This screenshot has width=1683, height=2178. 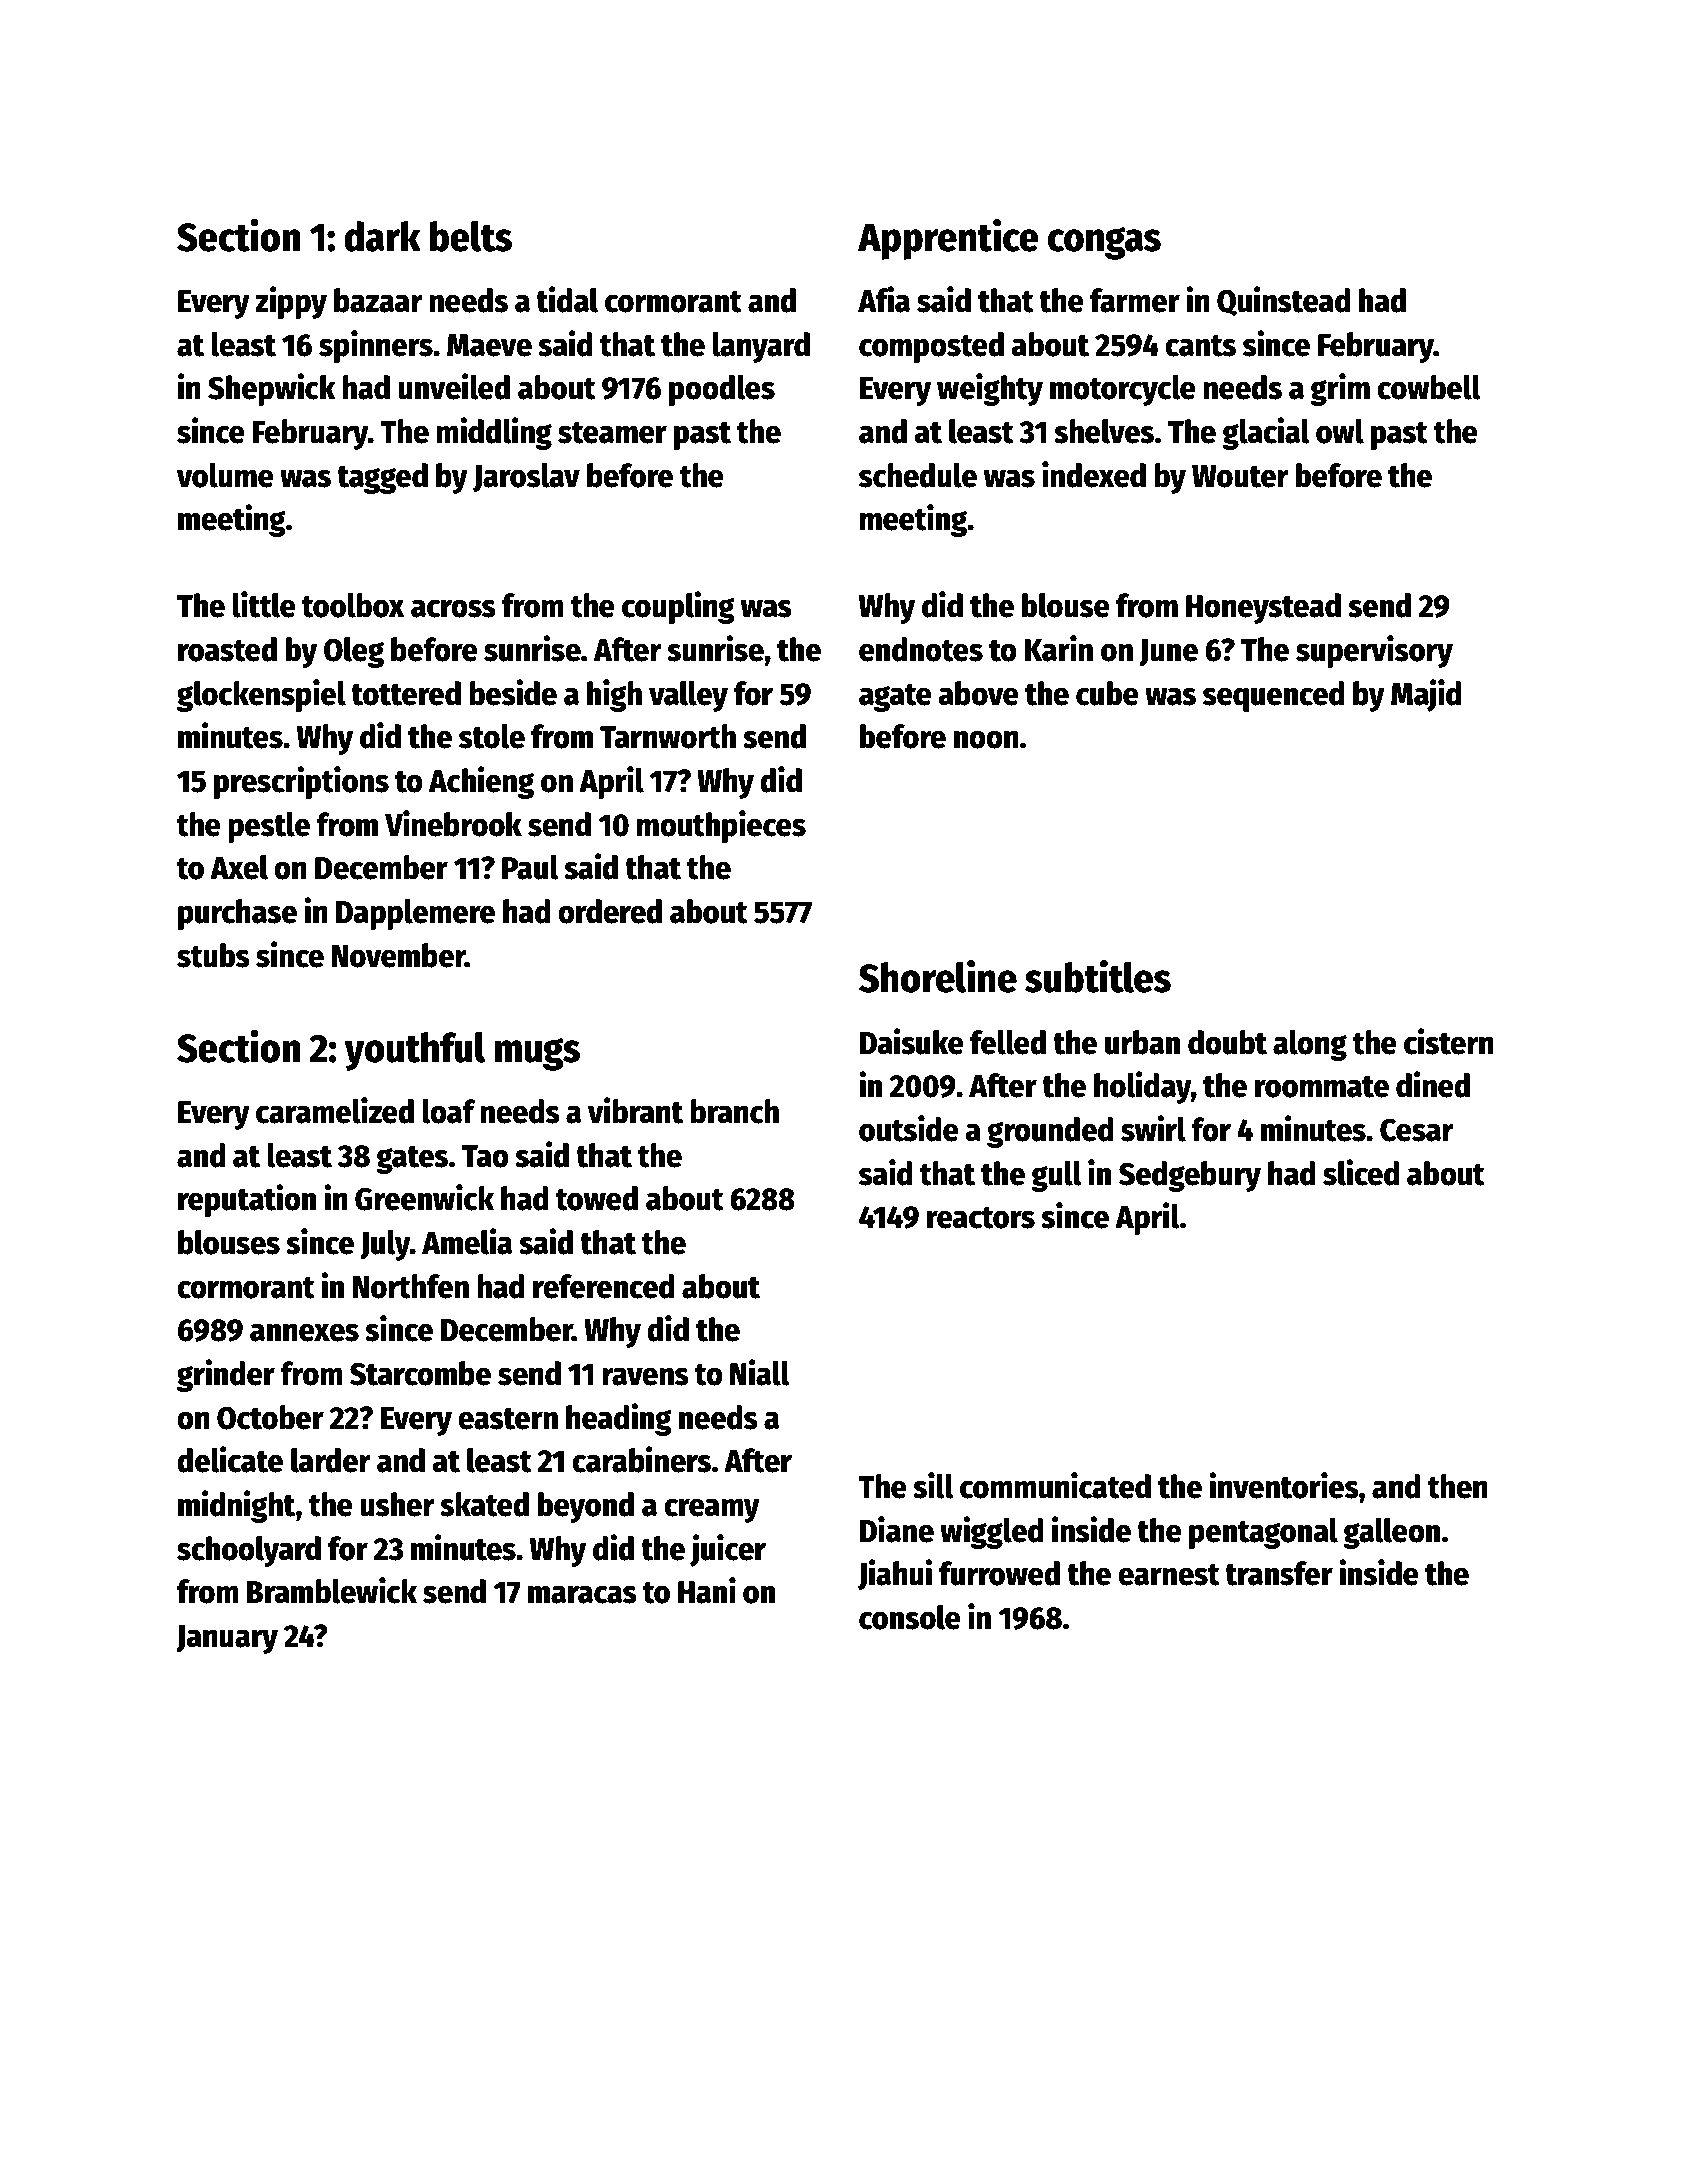 I want to click on endnotes, so click(x=921, y=649).
